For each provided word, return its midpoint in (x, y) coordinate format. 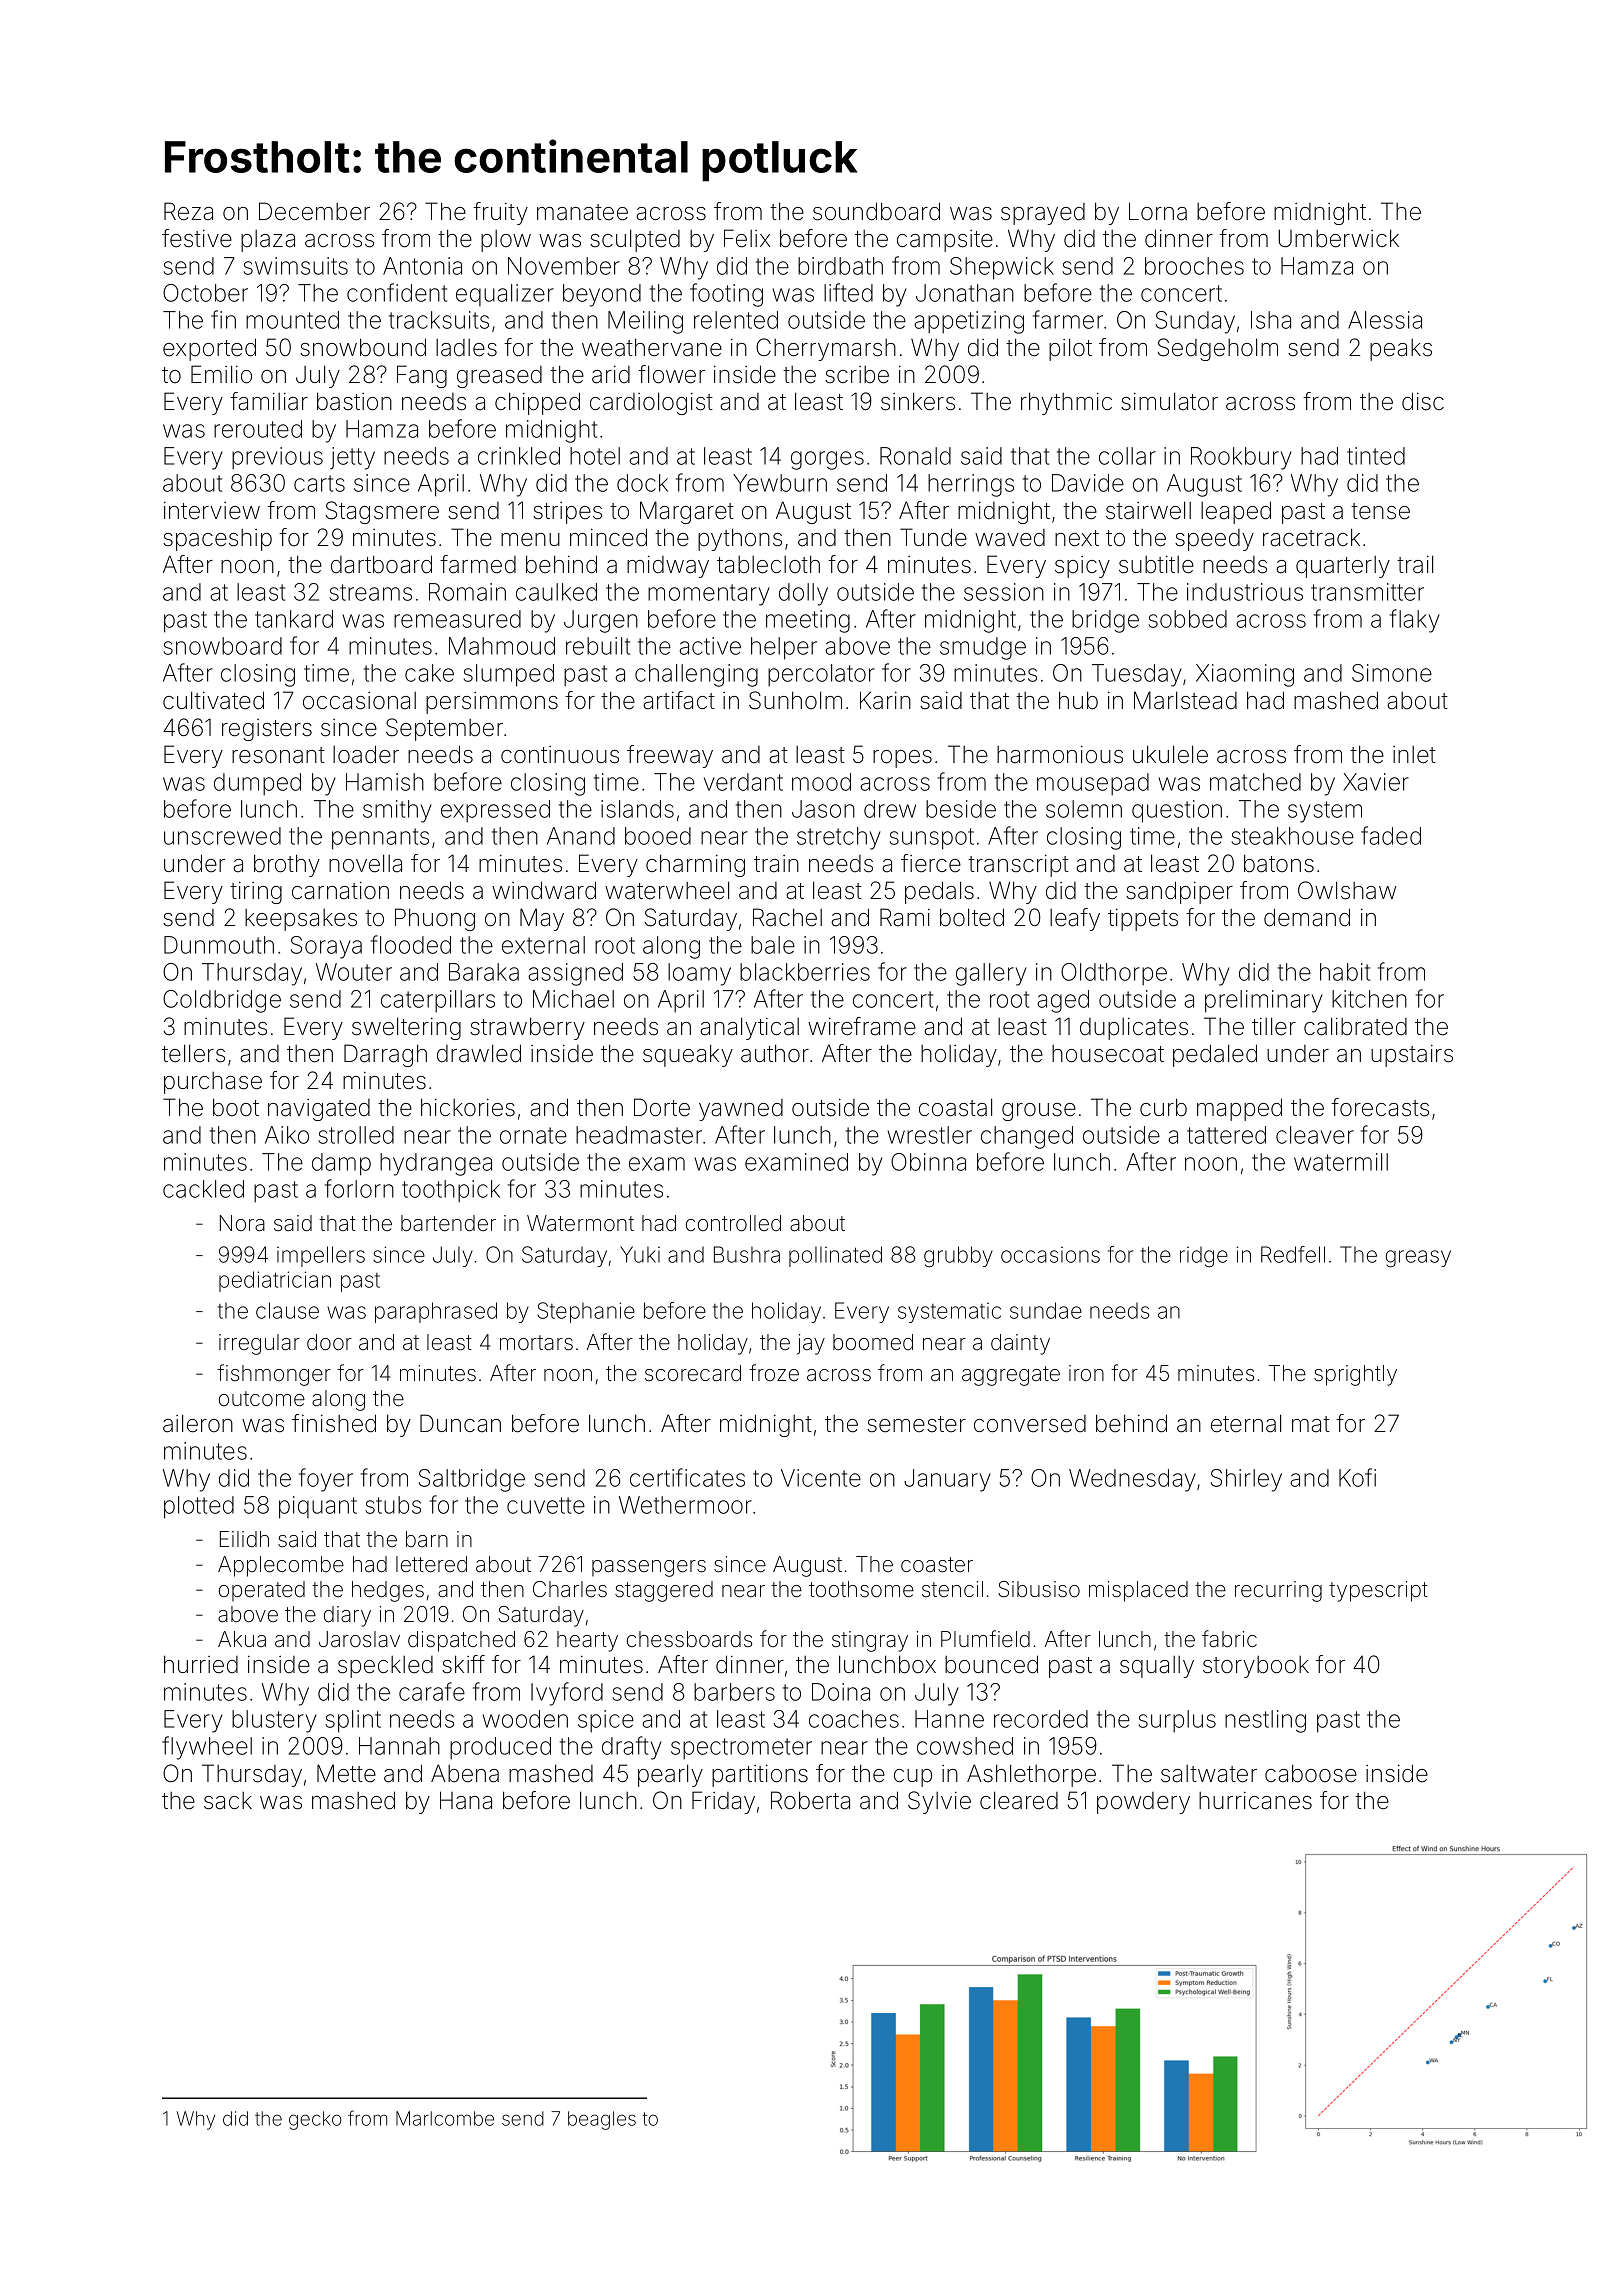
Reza (188, 211)
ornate (533, 1135)
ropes (902, 759)
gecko (315, 2120)
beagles (602, 2120)
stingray (870, 1641)
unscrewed (222, 836)
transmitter (1367, 592)
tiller (1274, 1026)
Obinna (928, 1162)
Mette (346, 1773)
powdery (1143, 1803)
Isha (1271, 320)
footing (726, 295)
